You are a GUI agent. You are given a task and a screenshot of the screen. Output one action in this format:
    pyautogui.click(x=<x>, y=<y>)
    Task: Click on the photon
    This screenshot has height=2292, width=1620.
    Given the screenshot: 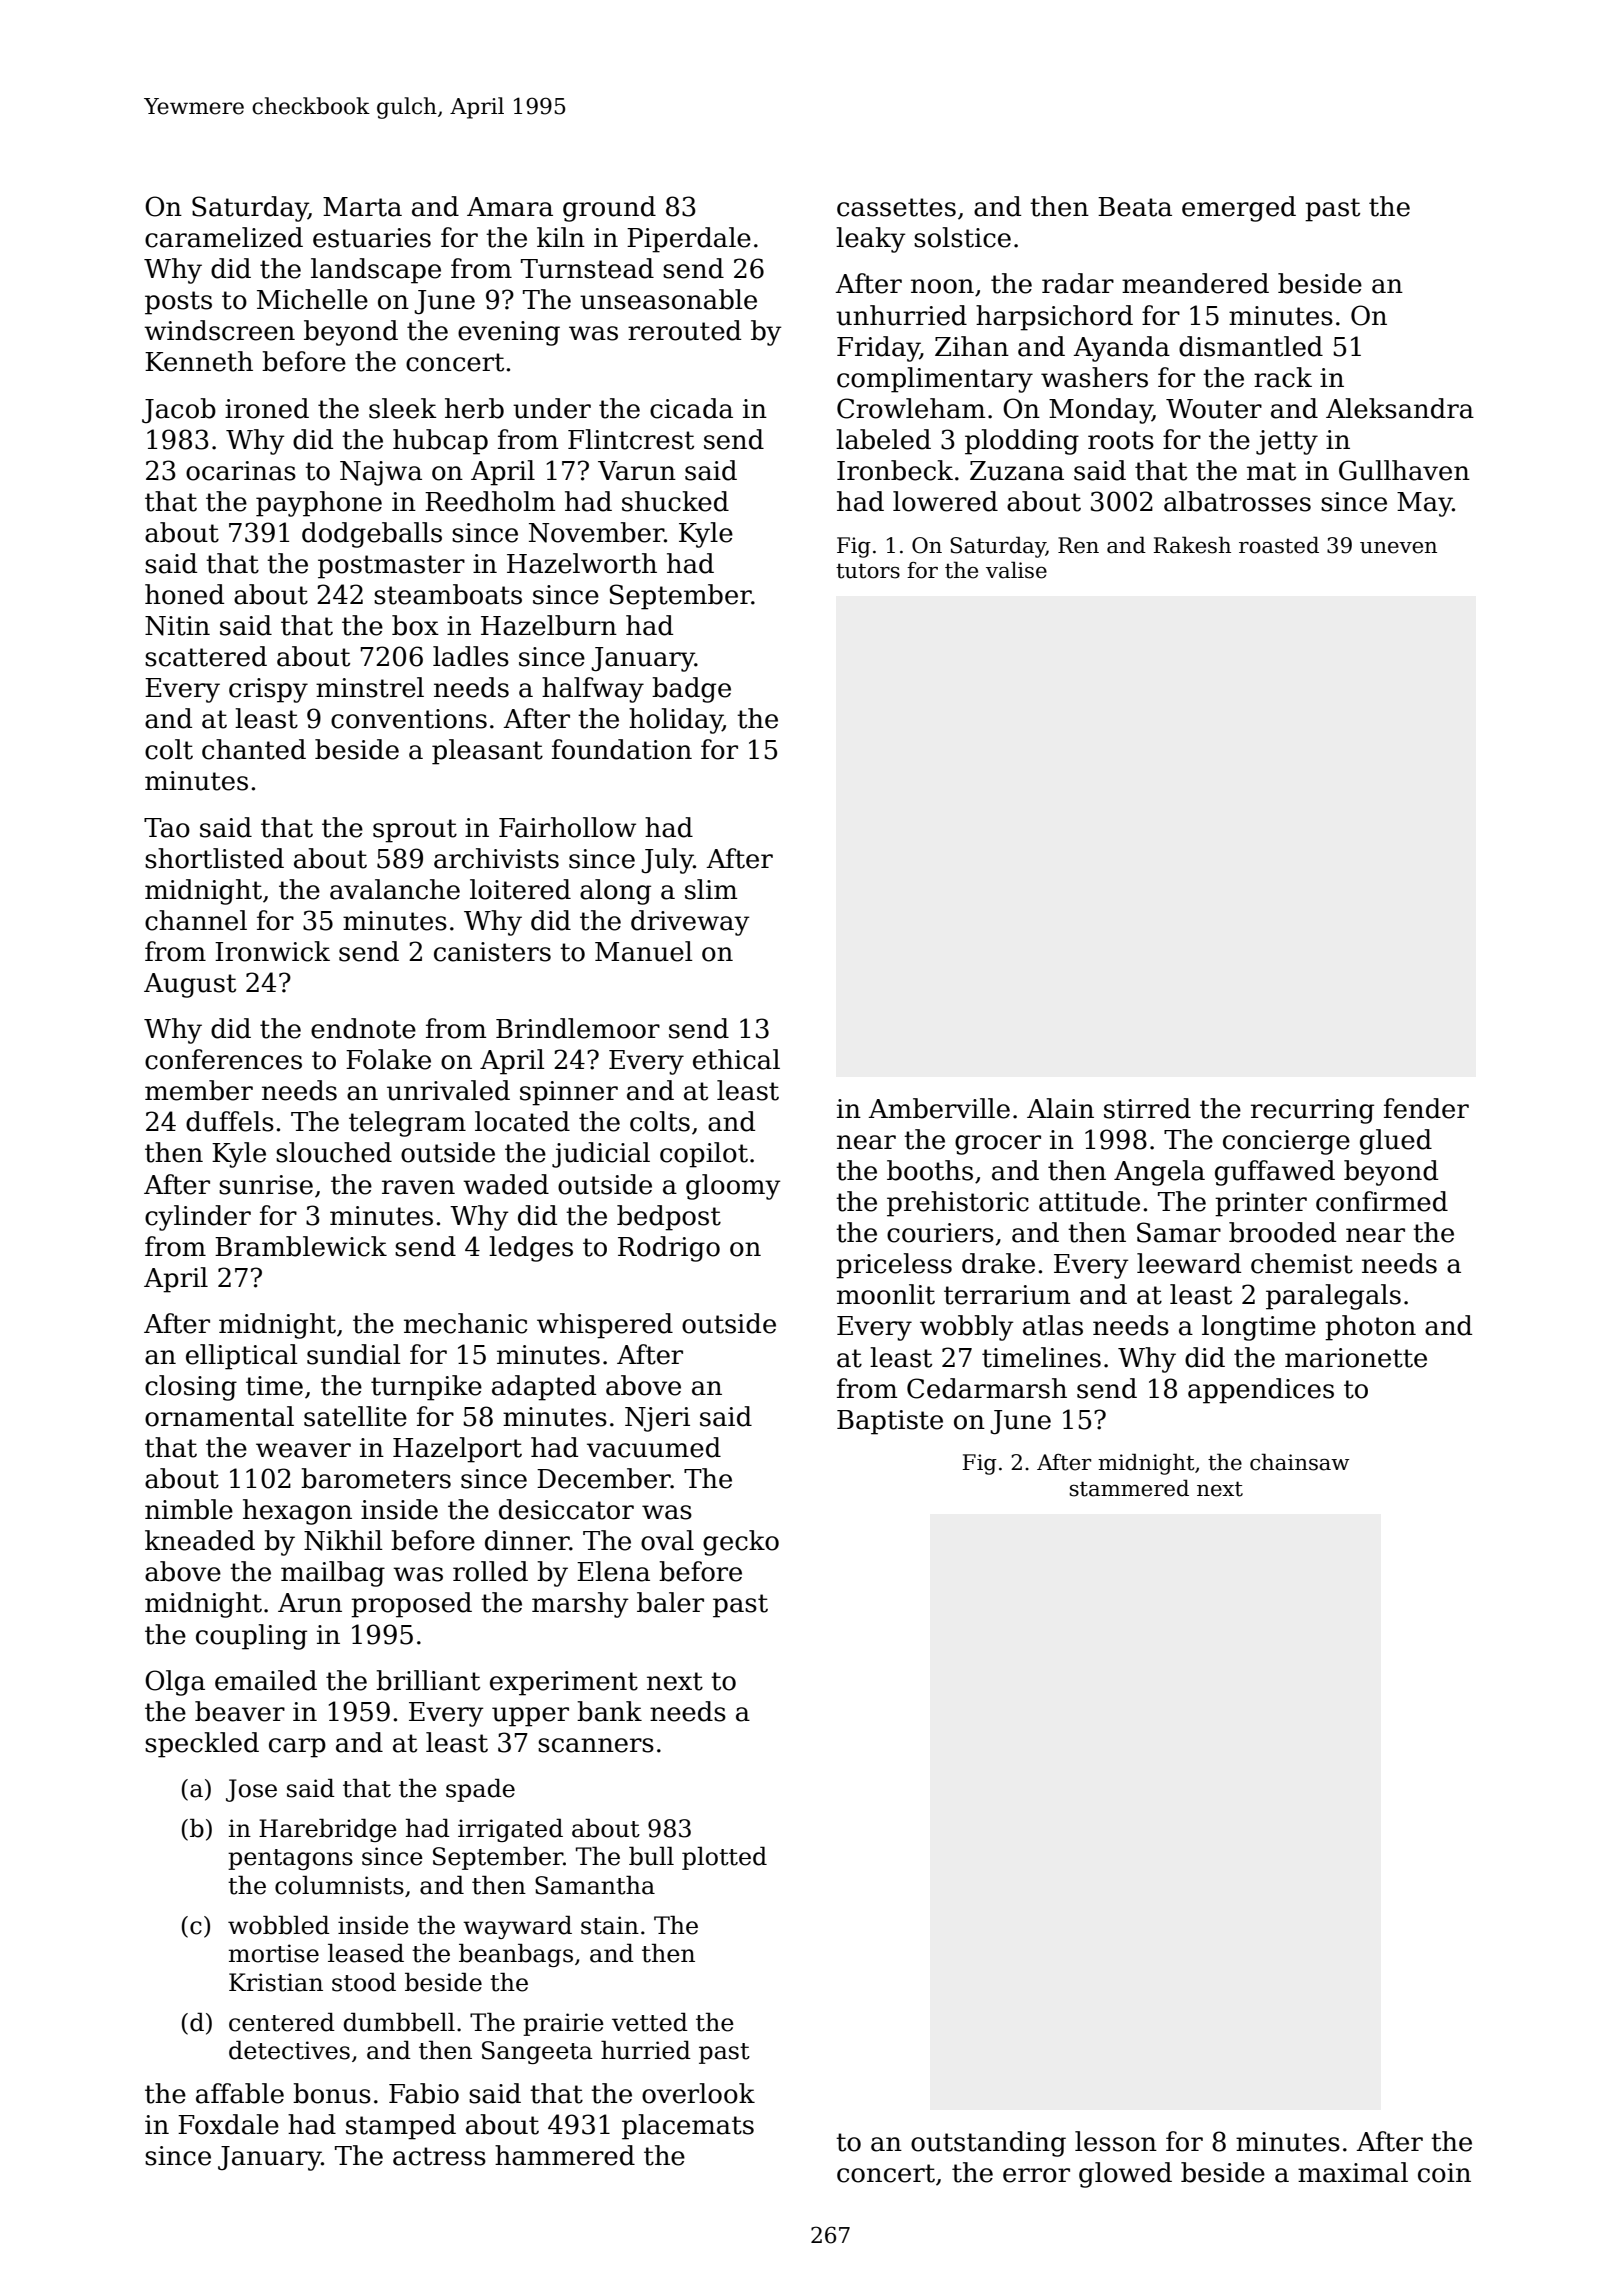 What is the action you would take?
    pyautogui.click(x=1370, y=1328)
